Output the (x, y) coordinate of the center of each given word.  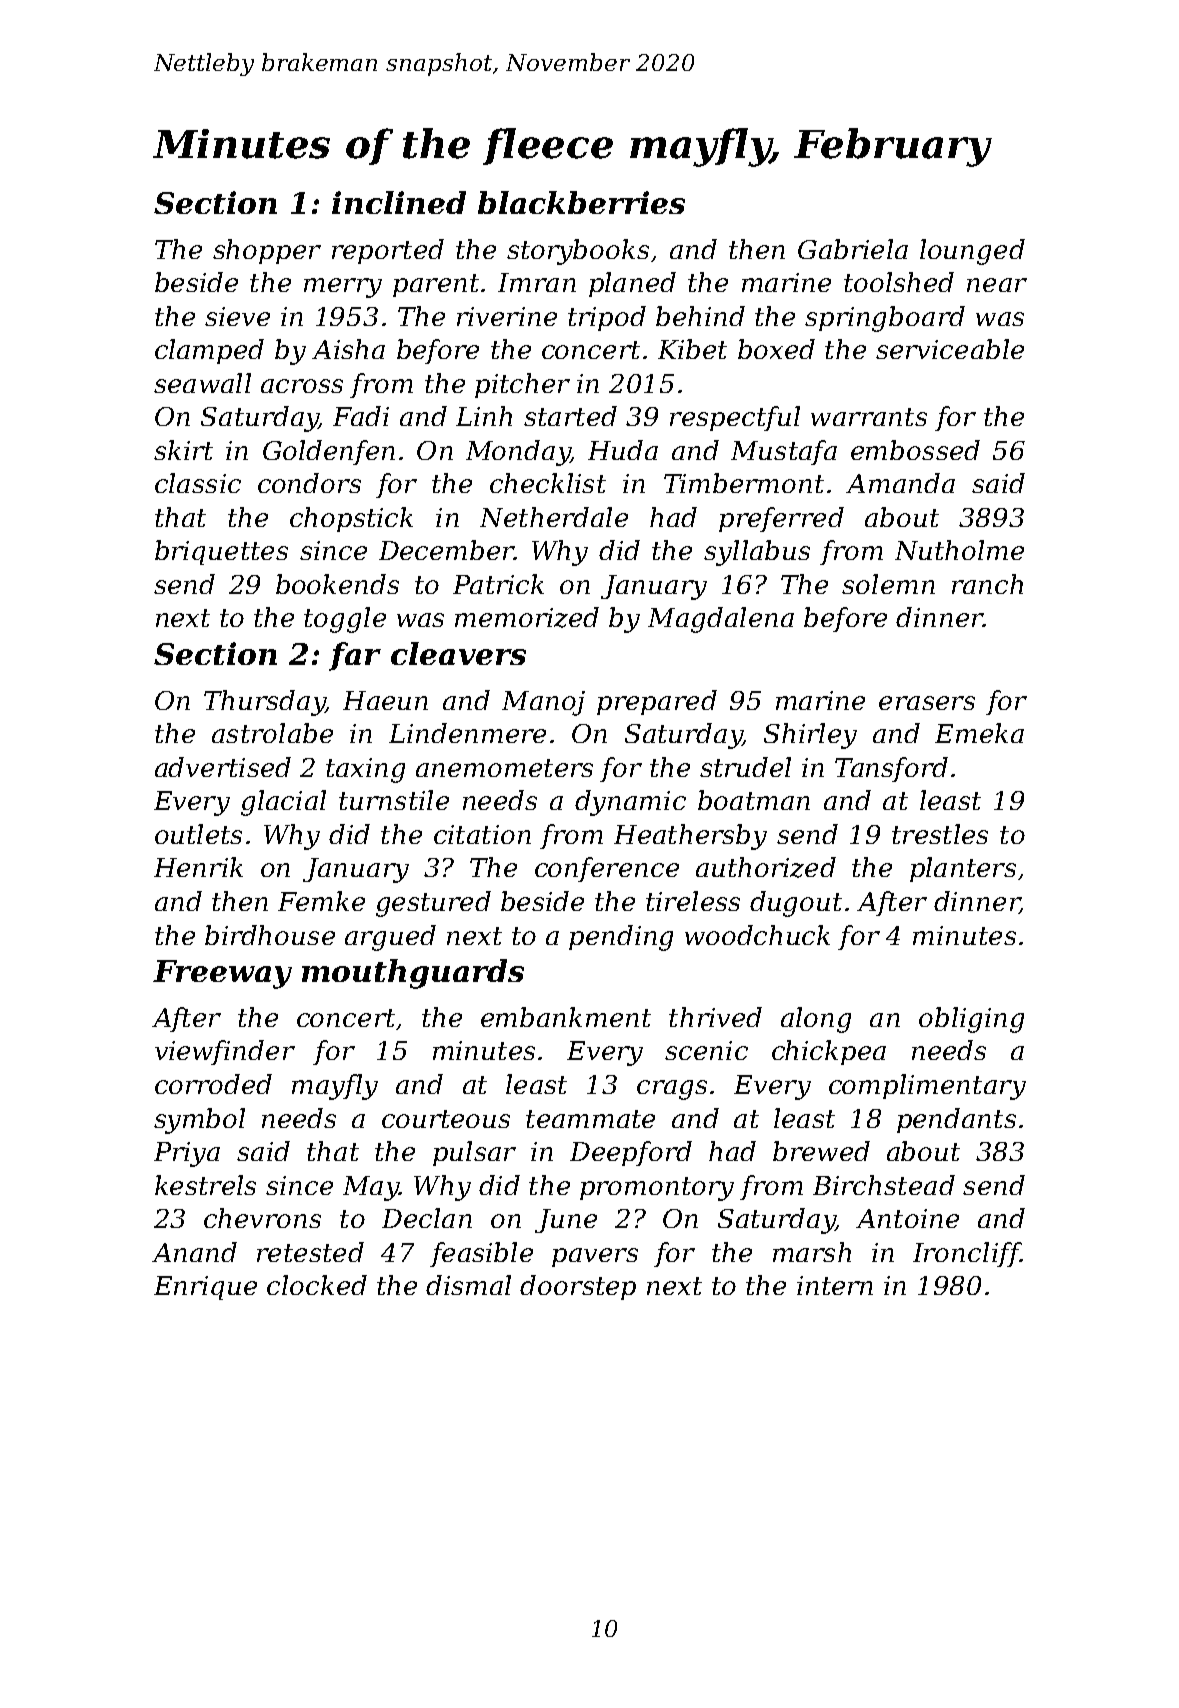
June (566, 1221)
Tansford (891, 769)
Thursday (264, 703)
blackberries (581, 202)
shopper (267, 251)
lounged (972, 252)
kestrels (205, 1185)
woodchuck (757, 935)
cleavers (458, 653)
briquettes (221, 552)
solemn (888, 584)
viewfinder (225, 1052)
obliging (971, 1020)
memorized (527, 617)
